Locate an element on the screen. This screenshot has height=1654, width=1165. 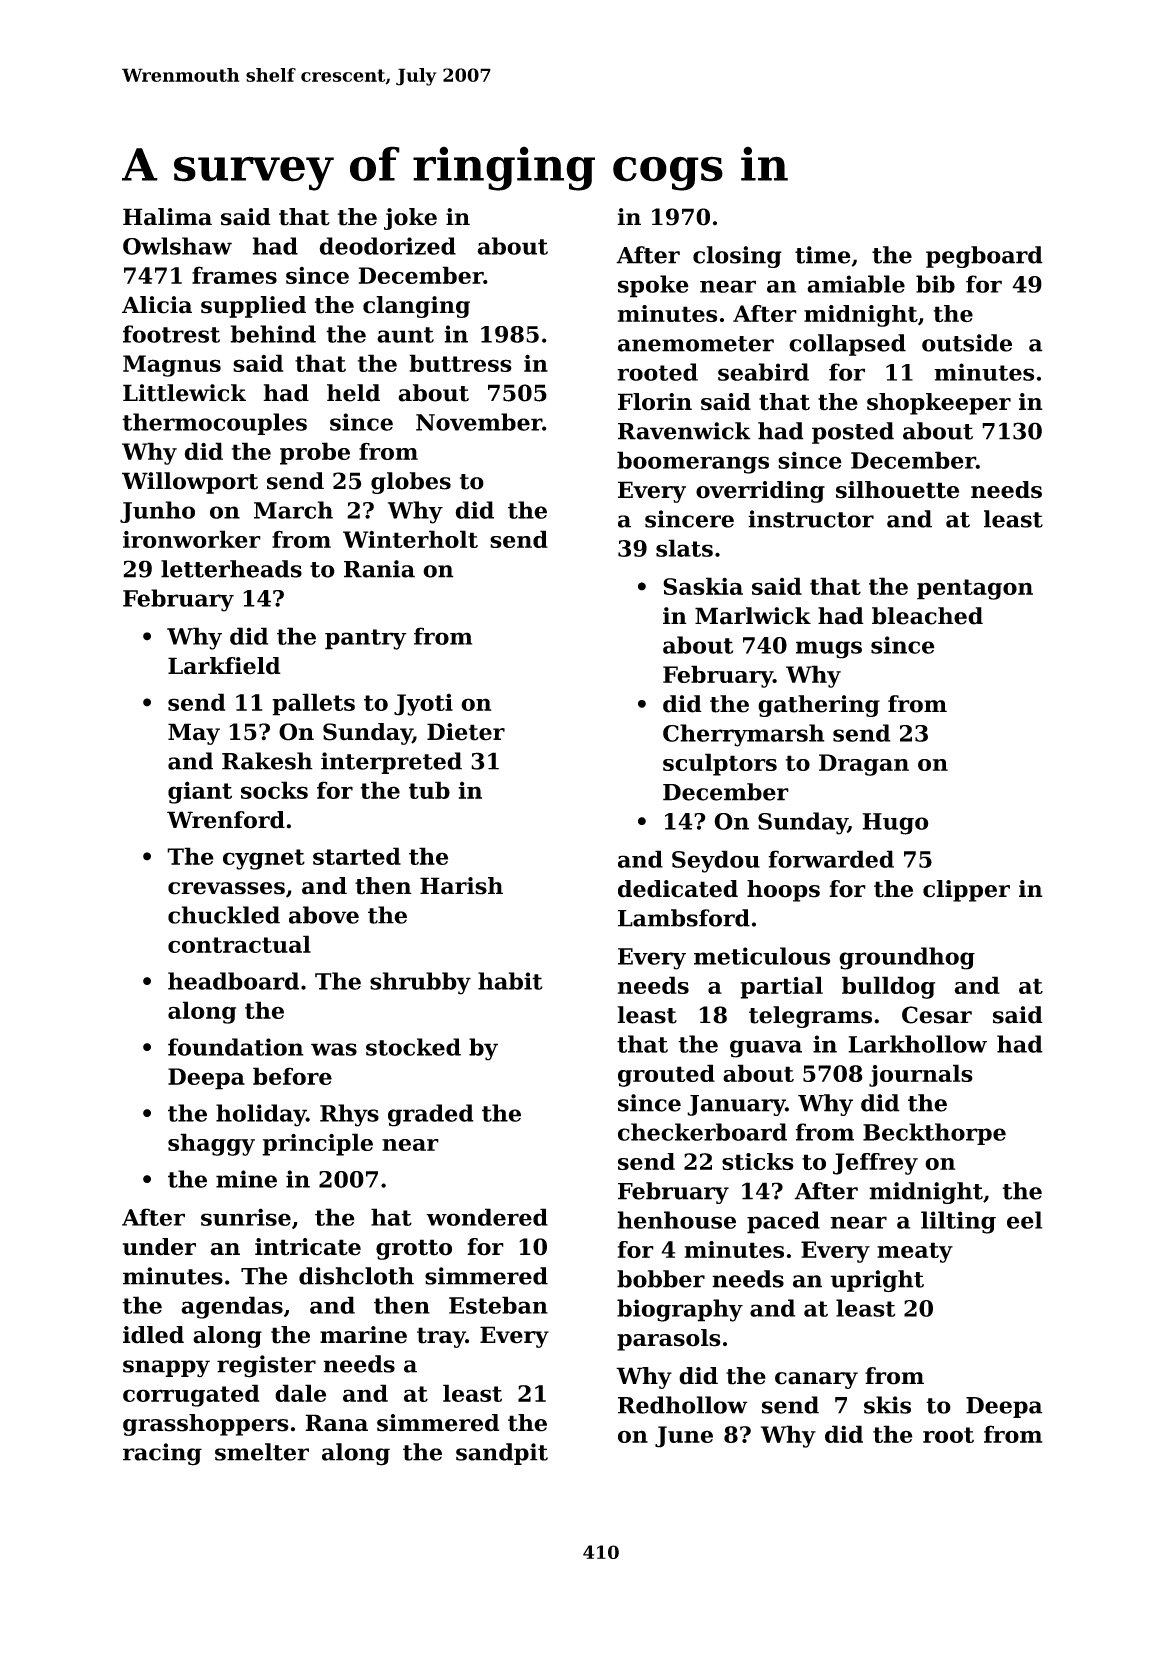
anemometer is located at coordinates (696, 344).
